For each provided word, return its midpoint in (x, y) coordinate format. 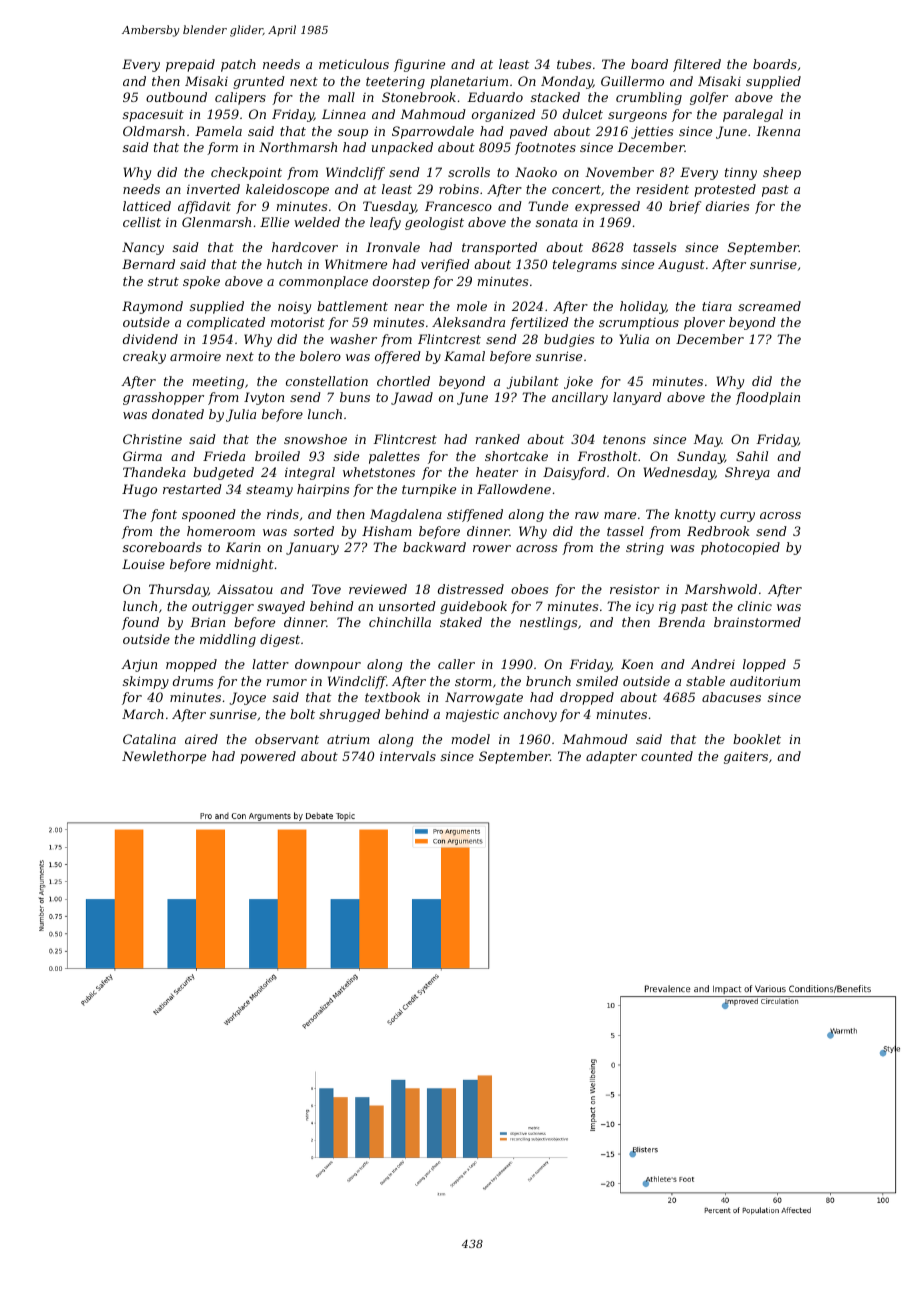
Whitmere (356, 264)
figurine (419, 65)
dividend (150, 339)
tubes (574, 64)
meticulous (354, 64)
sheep (782, 173)
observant (287, 739)
